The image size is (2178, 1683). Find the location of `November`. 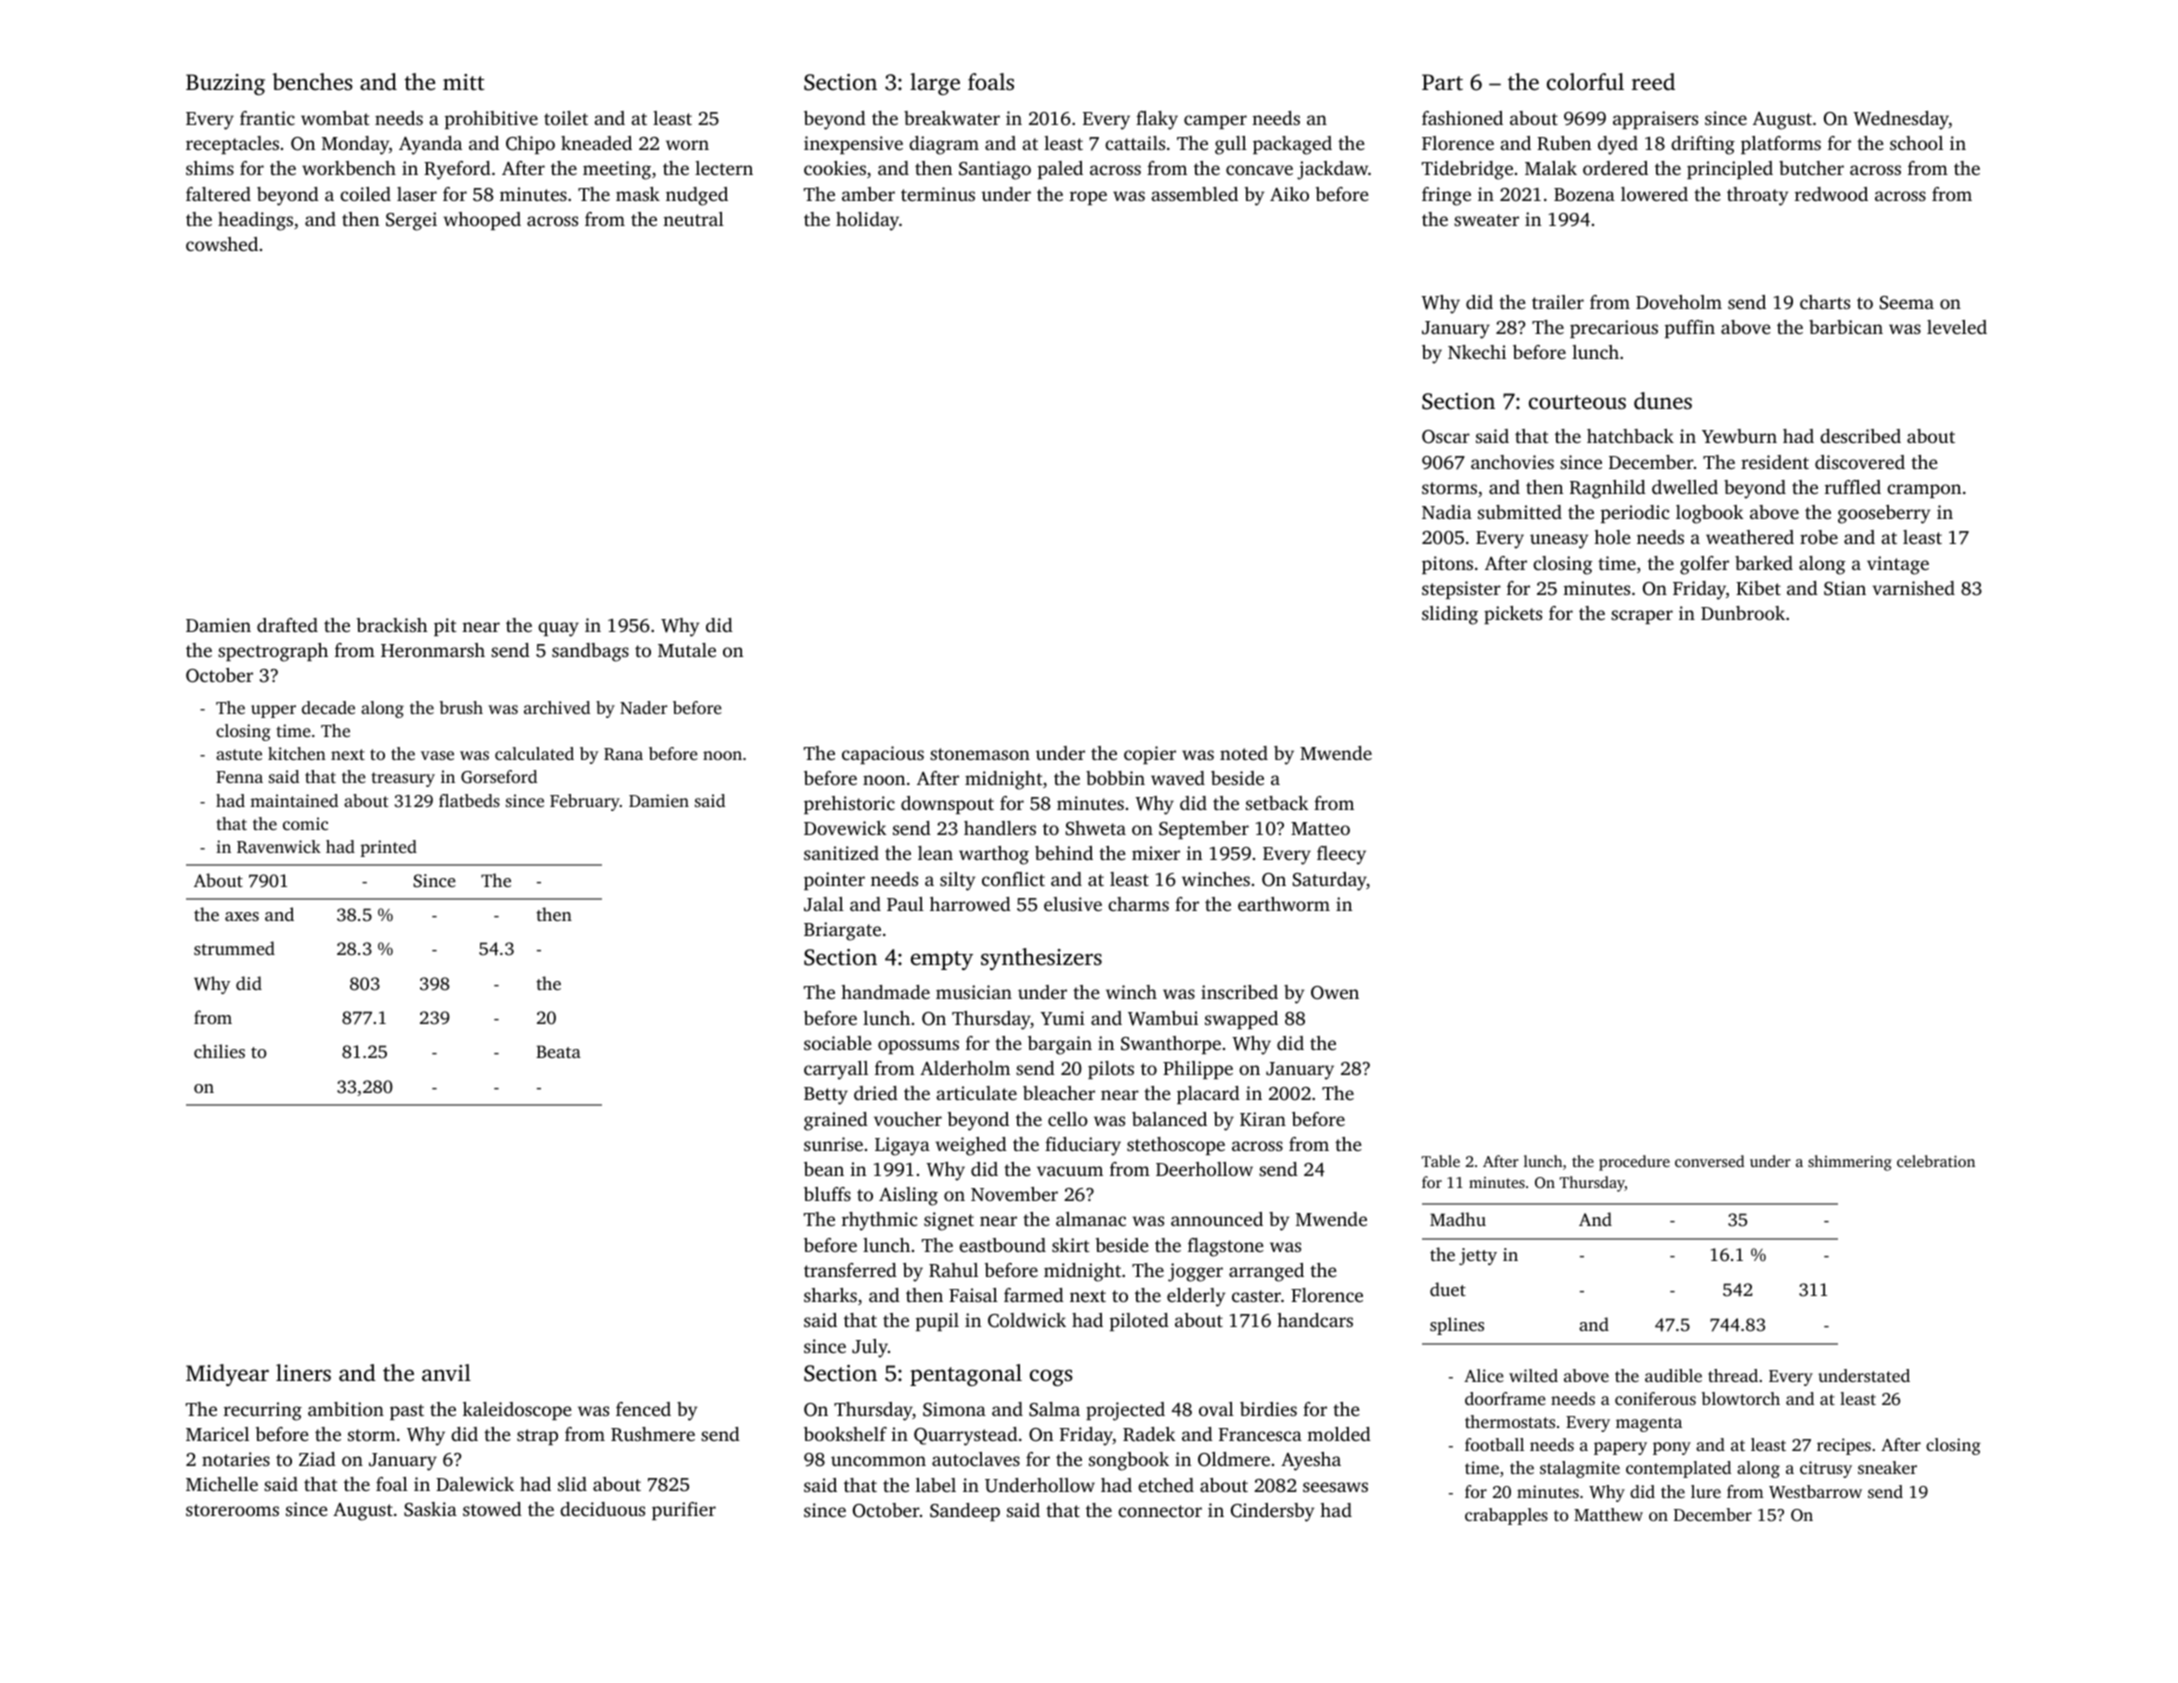

November is located at coordinates (1014, 1194).
